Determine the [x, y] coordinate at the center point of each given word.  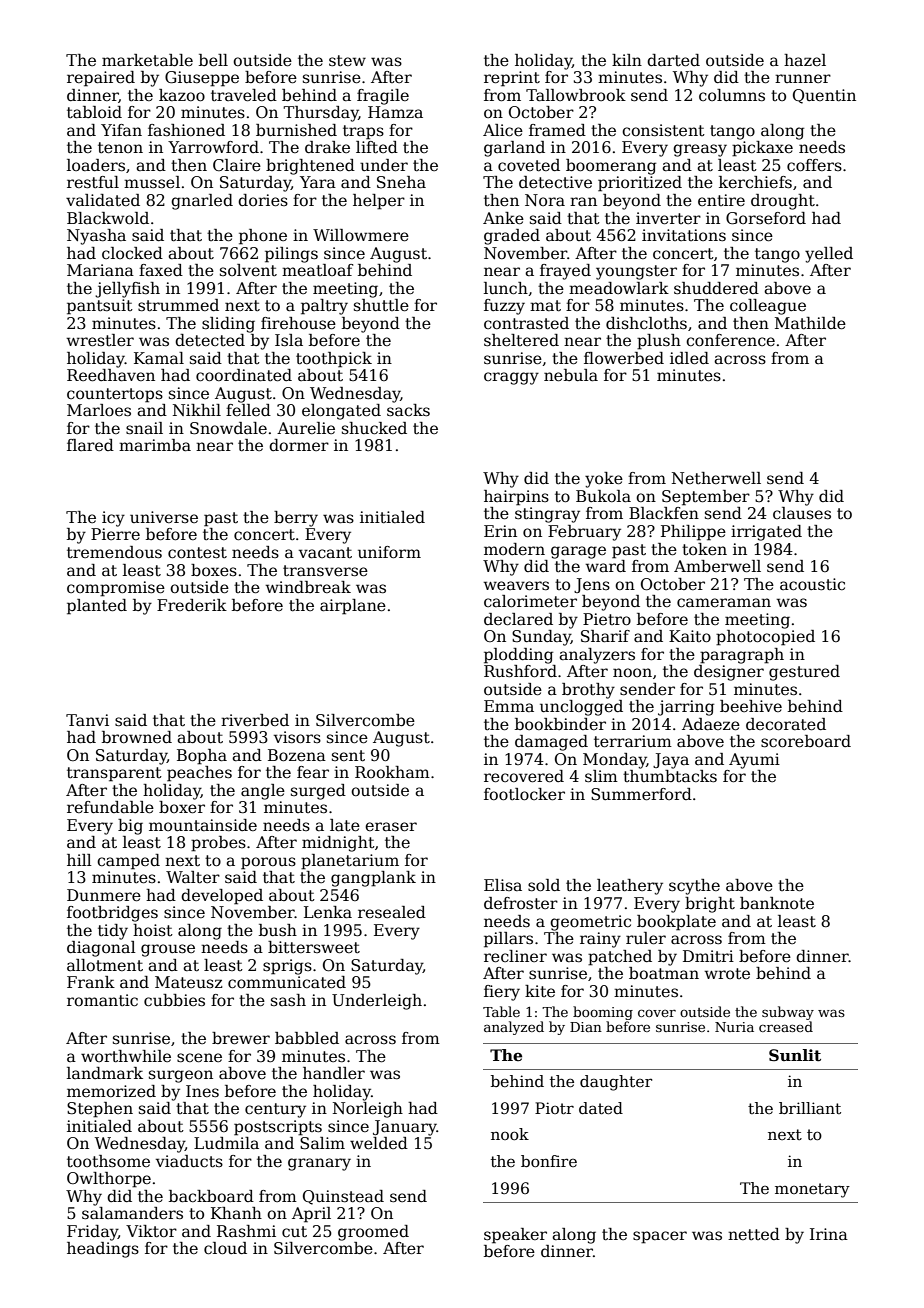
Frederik [192, 605]
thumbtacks [670, 776]
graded [512, 237]
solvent [248, 270]
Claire [237, 165]
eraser [391, 827]
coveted [529, 165]
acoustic [812, 584]
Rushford [520, 671]
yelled [829, 255]
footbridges [112, 914]
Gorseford [766, 218]
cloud [225, 1248]
